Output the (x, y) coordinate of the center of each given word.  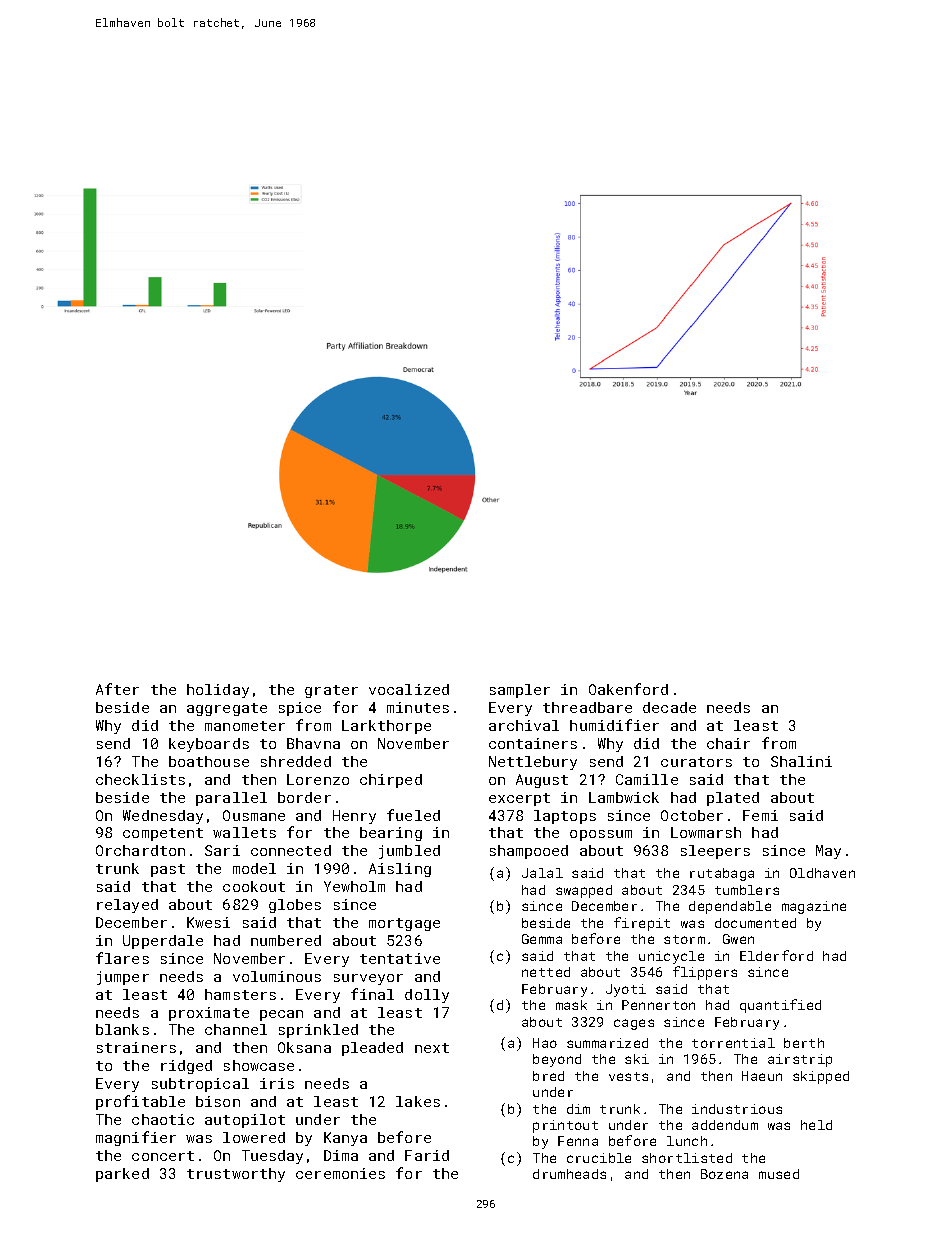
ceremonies (340, 1173)
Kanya (345, 1139)
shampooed (529, 852)
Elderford (776, 955)
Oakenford (628, 689)
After (117, 689)
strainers (136, 1047)
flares (122, 958)
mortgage (404, 924)
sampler (520, 691)
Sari (222, 850)
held (816, 1125)
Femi (760, 815)
